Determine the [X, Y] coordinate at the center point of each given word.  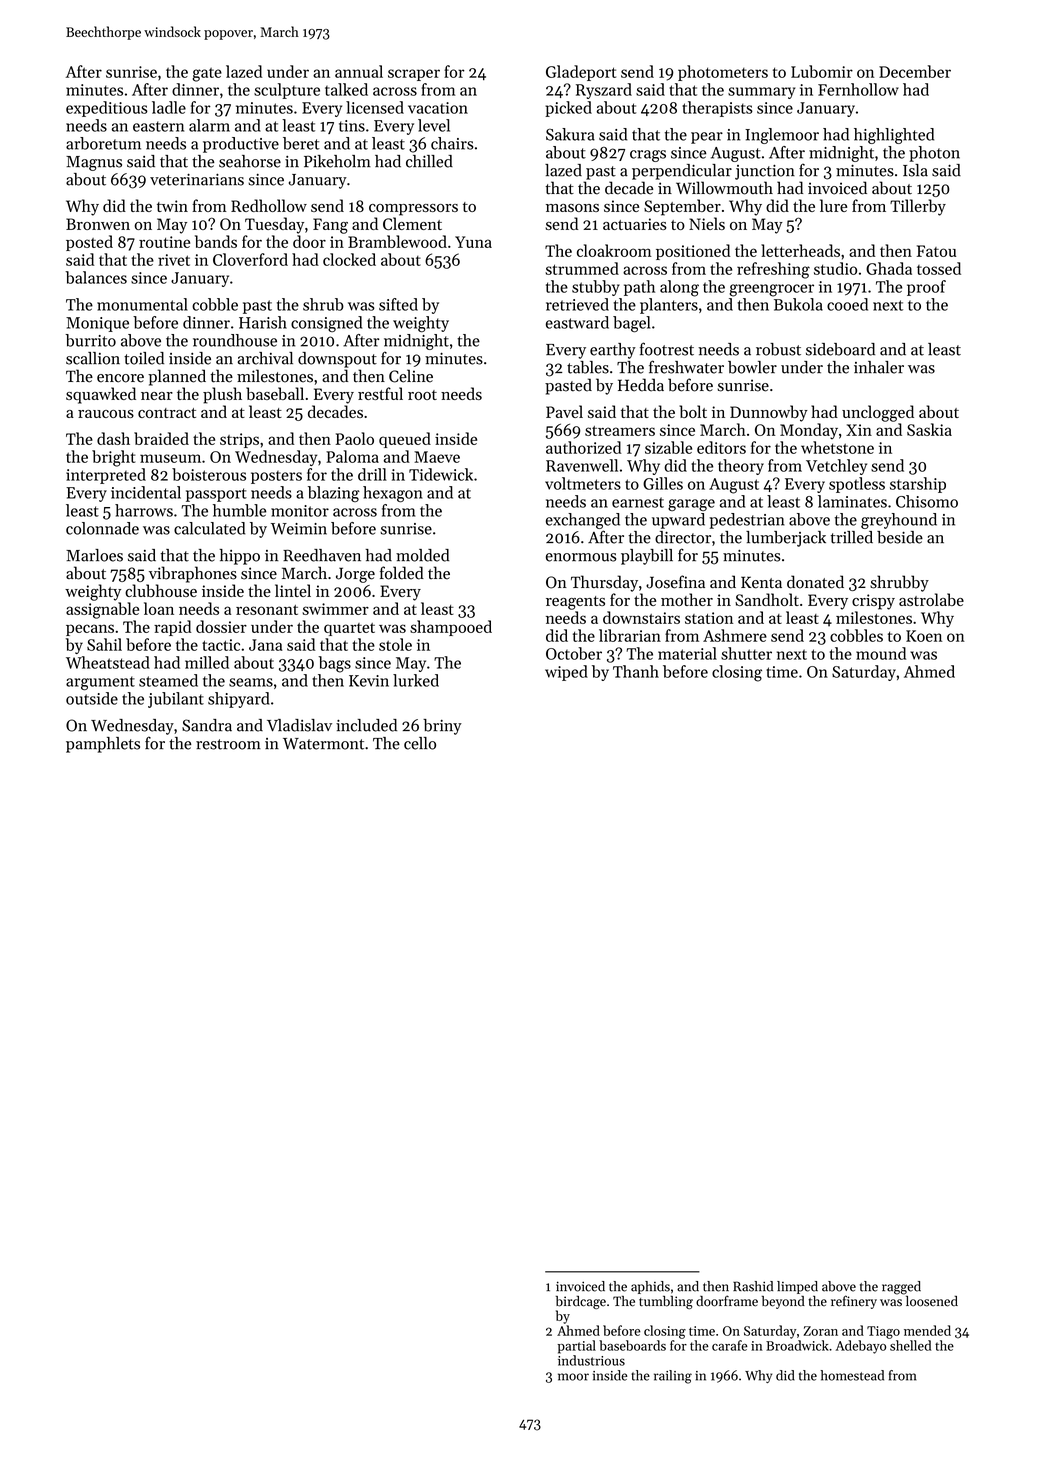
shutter [746, 653]
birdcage [581, 1302]
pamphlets [103, 745]
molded [422, 555]
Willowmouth [724, 188]
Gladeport [581, 73]
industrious [591, 1360]
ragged [901, 1288]
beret [301, 143]
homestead [852, 1375]
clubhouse [161, 590]
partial [577, 1347]
